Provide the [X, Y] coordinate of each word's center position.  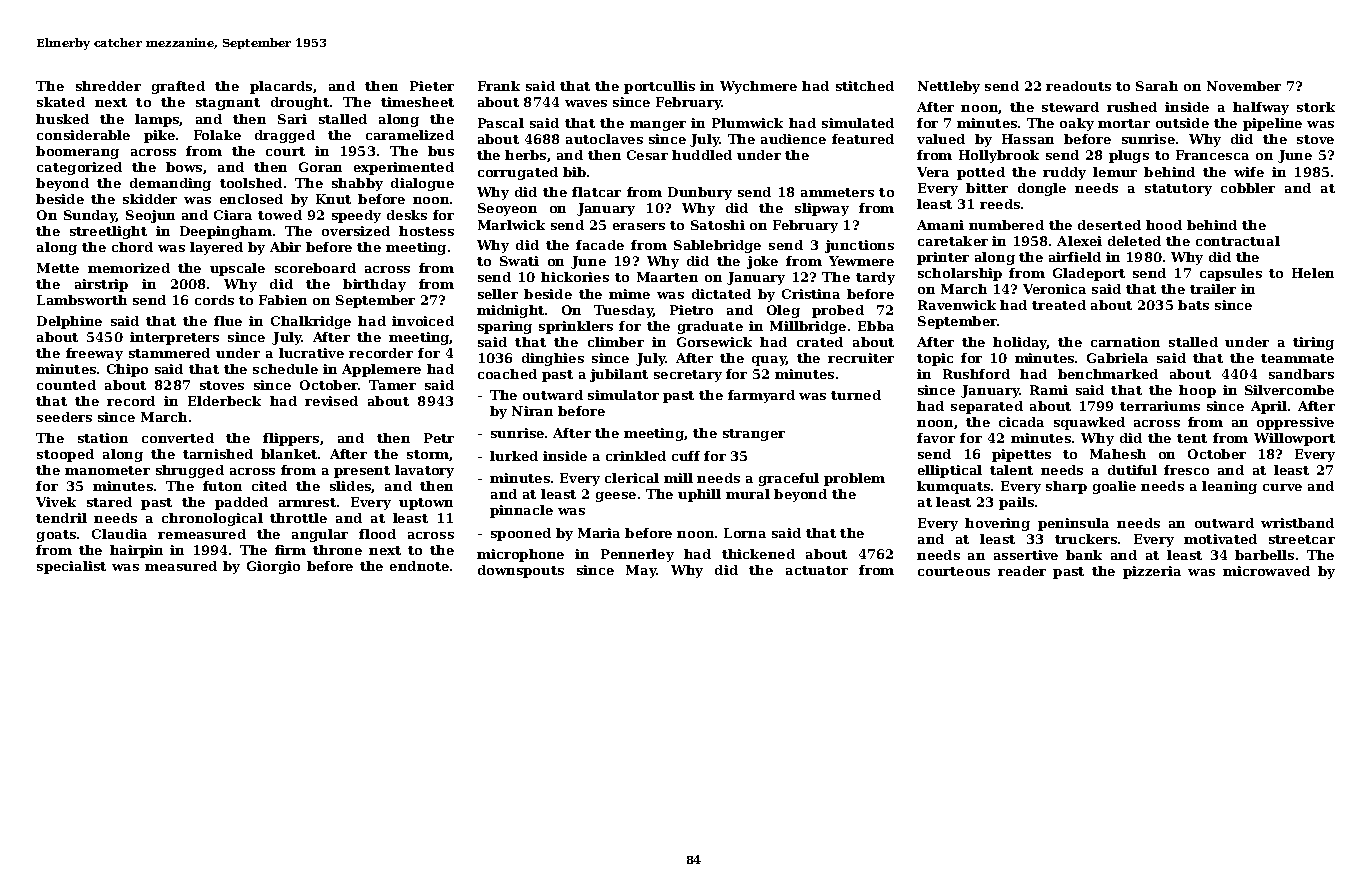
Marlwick [511, 225]
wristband [1297, 523]
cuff [686, 456]
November [1244, 86]
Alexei [1079, 241]
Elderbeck [224, 401]
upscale [237, 269]
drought [300, 103]
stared [109, 502]
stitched [865, 86]
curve [1282, 487]
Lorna [745, 533]
